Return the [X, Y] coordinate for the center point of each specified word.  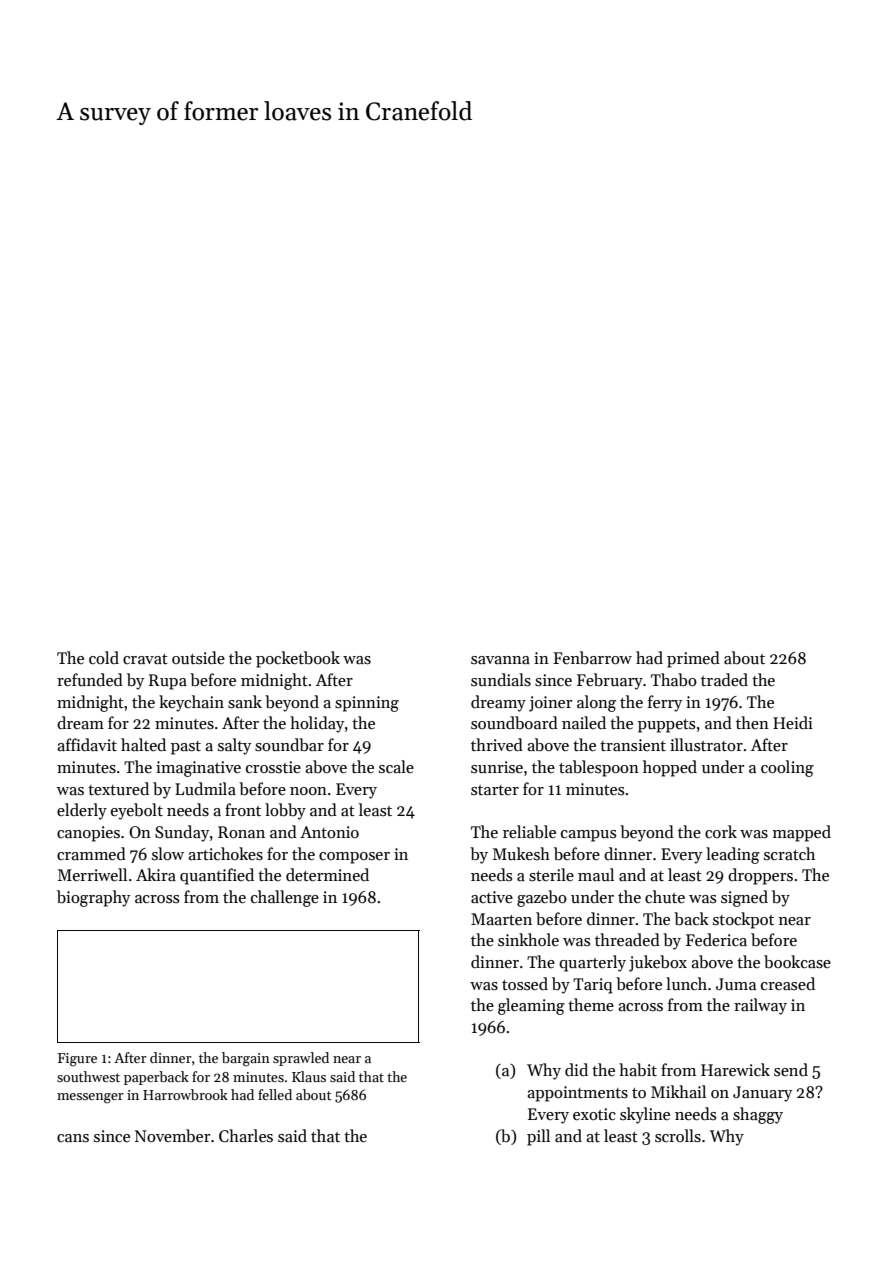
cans [73, 1138]
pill [538, 1137]
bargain [246, 1059]
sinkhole [528, 939]
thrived [497, 744]
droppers [760, 876]
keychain [191, 703]
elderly [82, 811]
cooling [787, 768]
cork [721, 831]
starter [495, 790]
